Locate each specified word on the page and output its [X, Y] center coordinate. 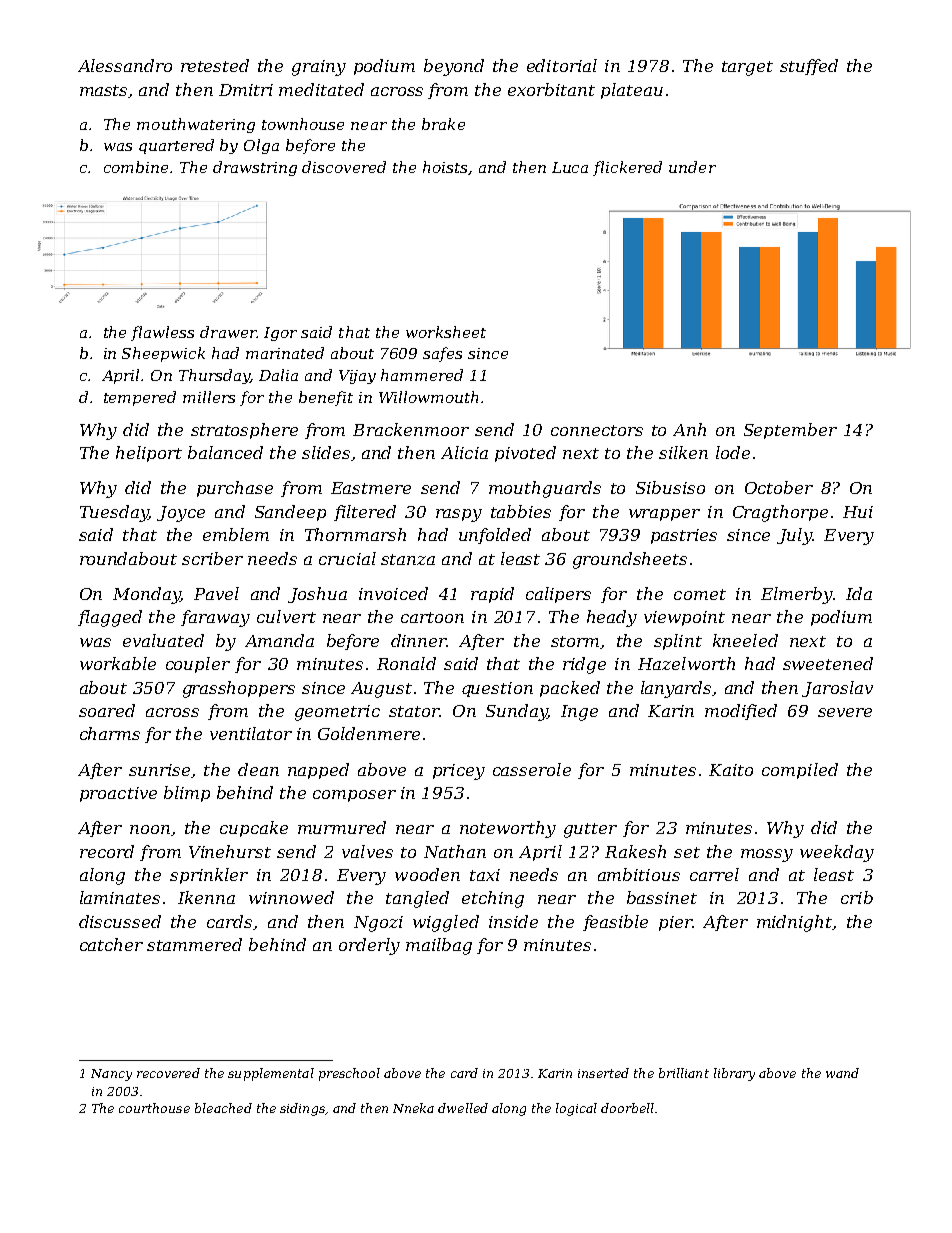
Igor [280, 334]
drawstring [255, 168]
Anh [689, 429]
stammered [194, 944]
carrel [714, 874]
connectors [597, 430]
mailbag [439, 946]
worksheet [446, 332]
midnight [794, 923]
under [692, 167]
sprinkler [209, 876]
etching [493, 899]
